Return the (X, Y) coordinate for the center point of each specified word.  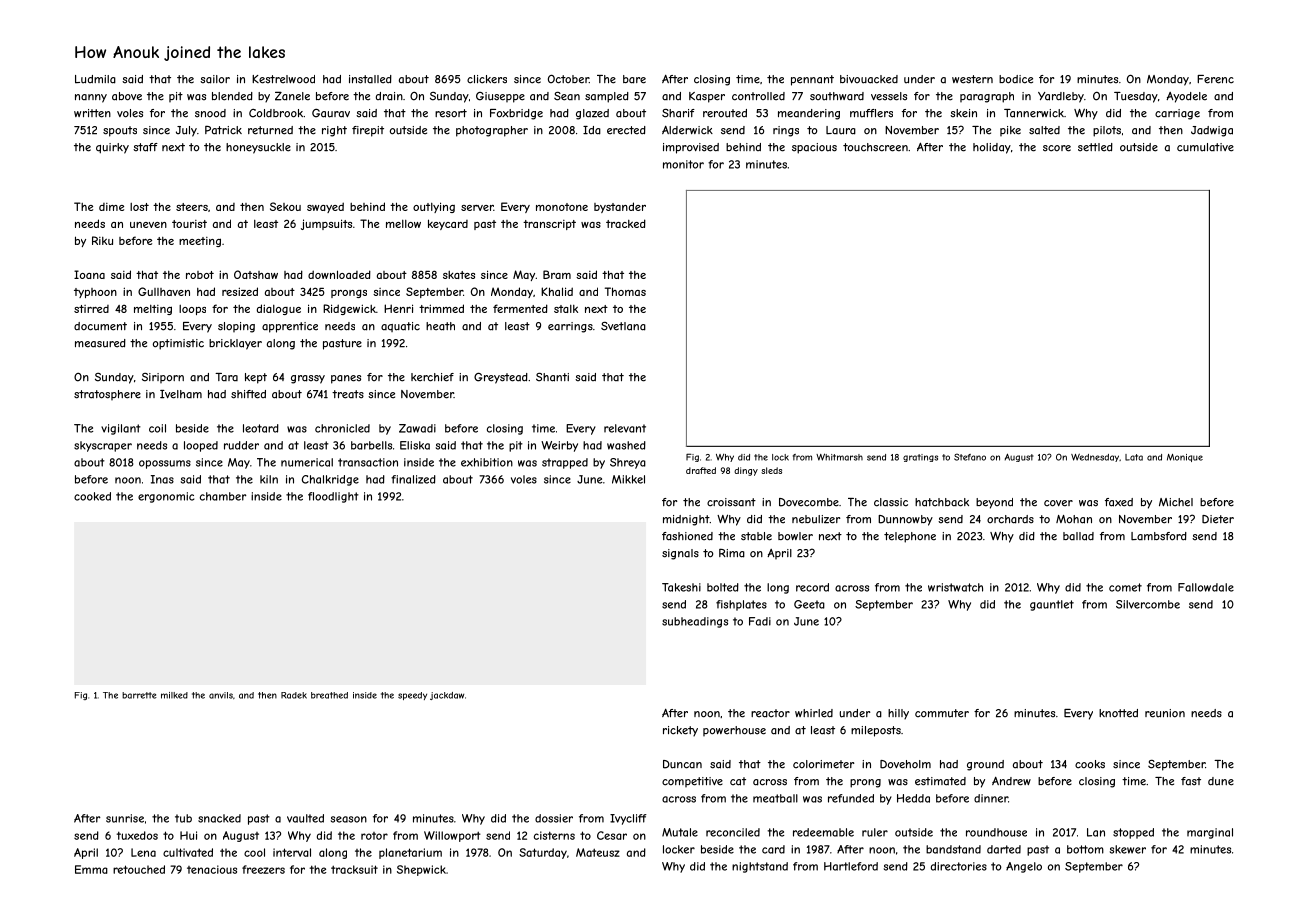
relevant (625, 428)
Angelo (1024, 867)
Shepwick (421, 870)
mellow (403, 224)
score (1057, 148)
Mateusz (598, 852)
